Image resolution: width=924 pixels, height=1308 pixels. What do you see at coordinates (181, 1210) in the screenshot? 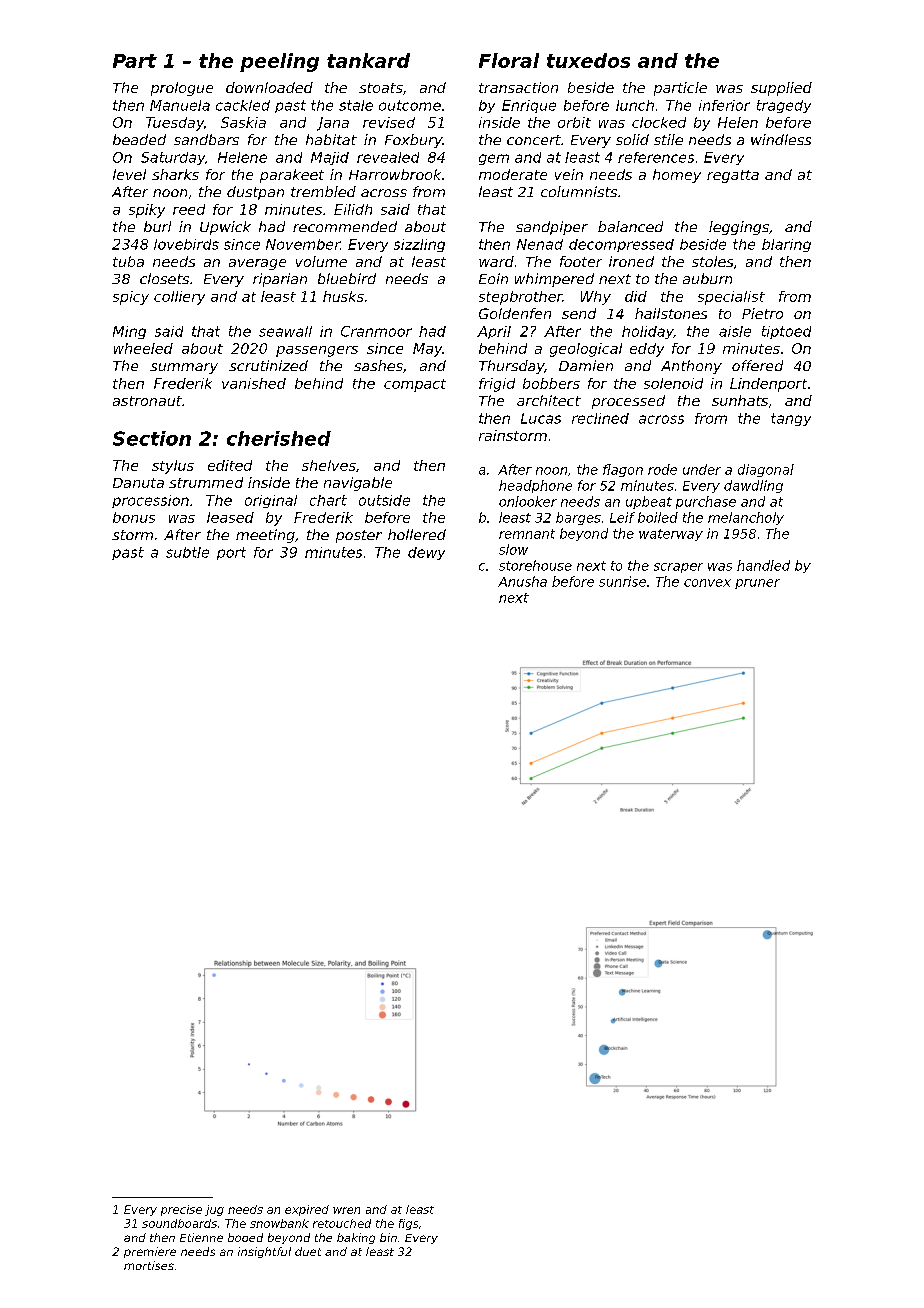
I see `precise` at bounding box center [181, 1210].
